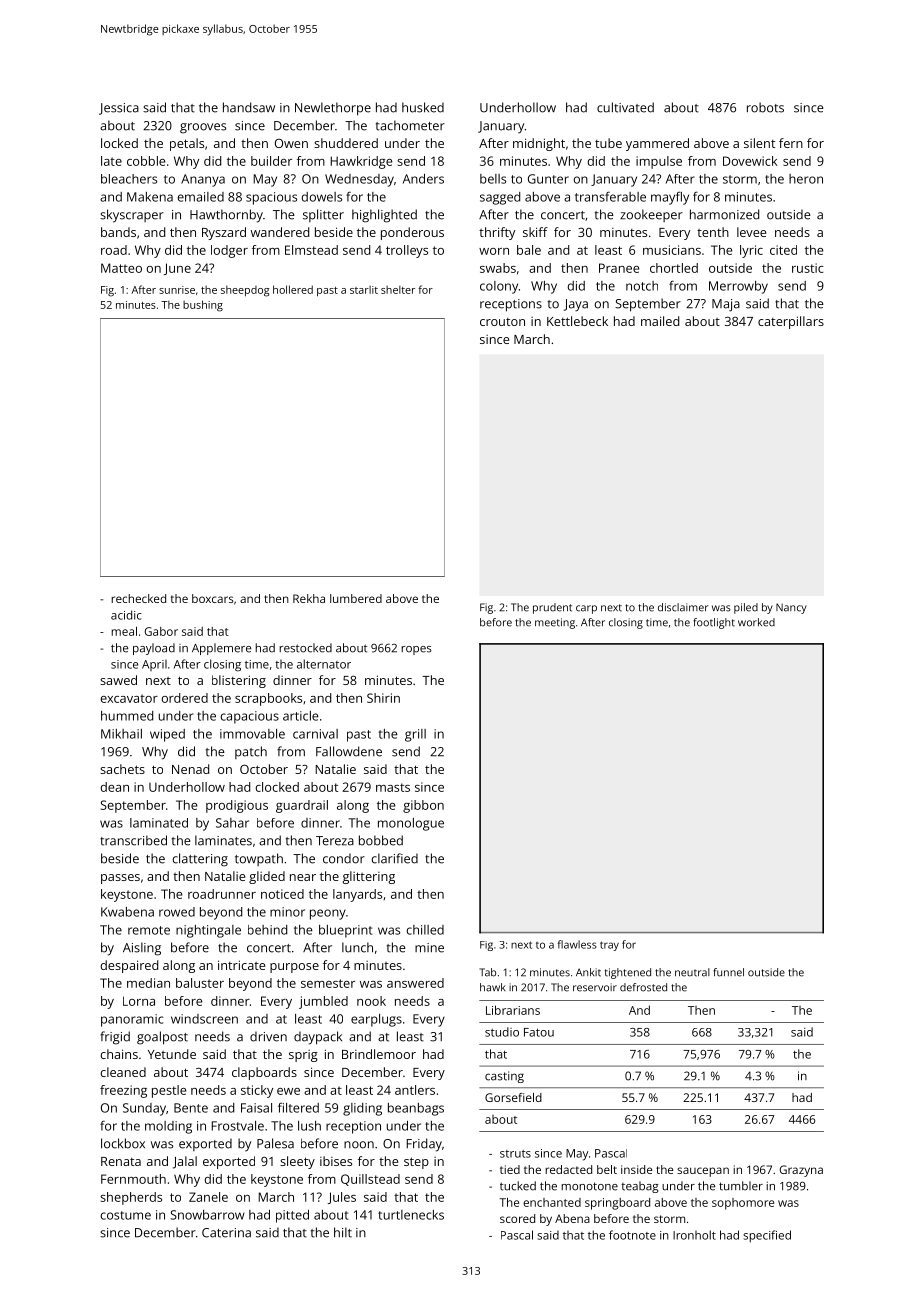 Image resolution: width=924 pixels, height=1308 pixels. Describe the element at coordinates (694, 1235) in the screenshot. I see `Ironholt` at that location.
